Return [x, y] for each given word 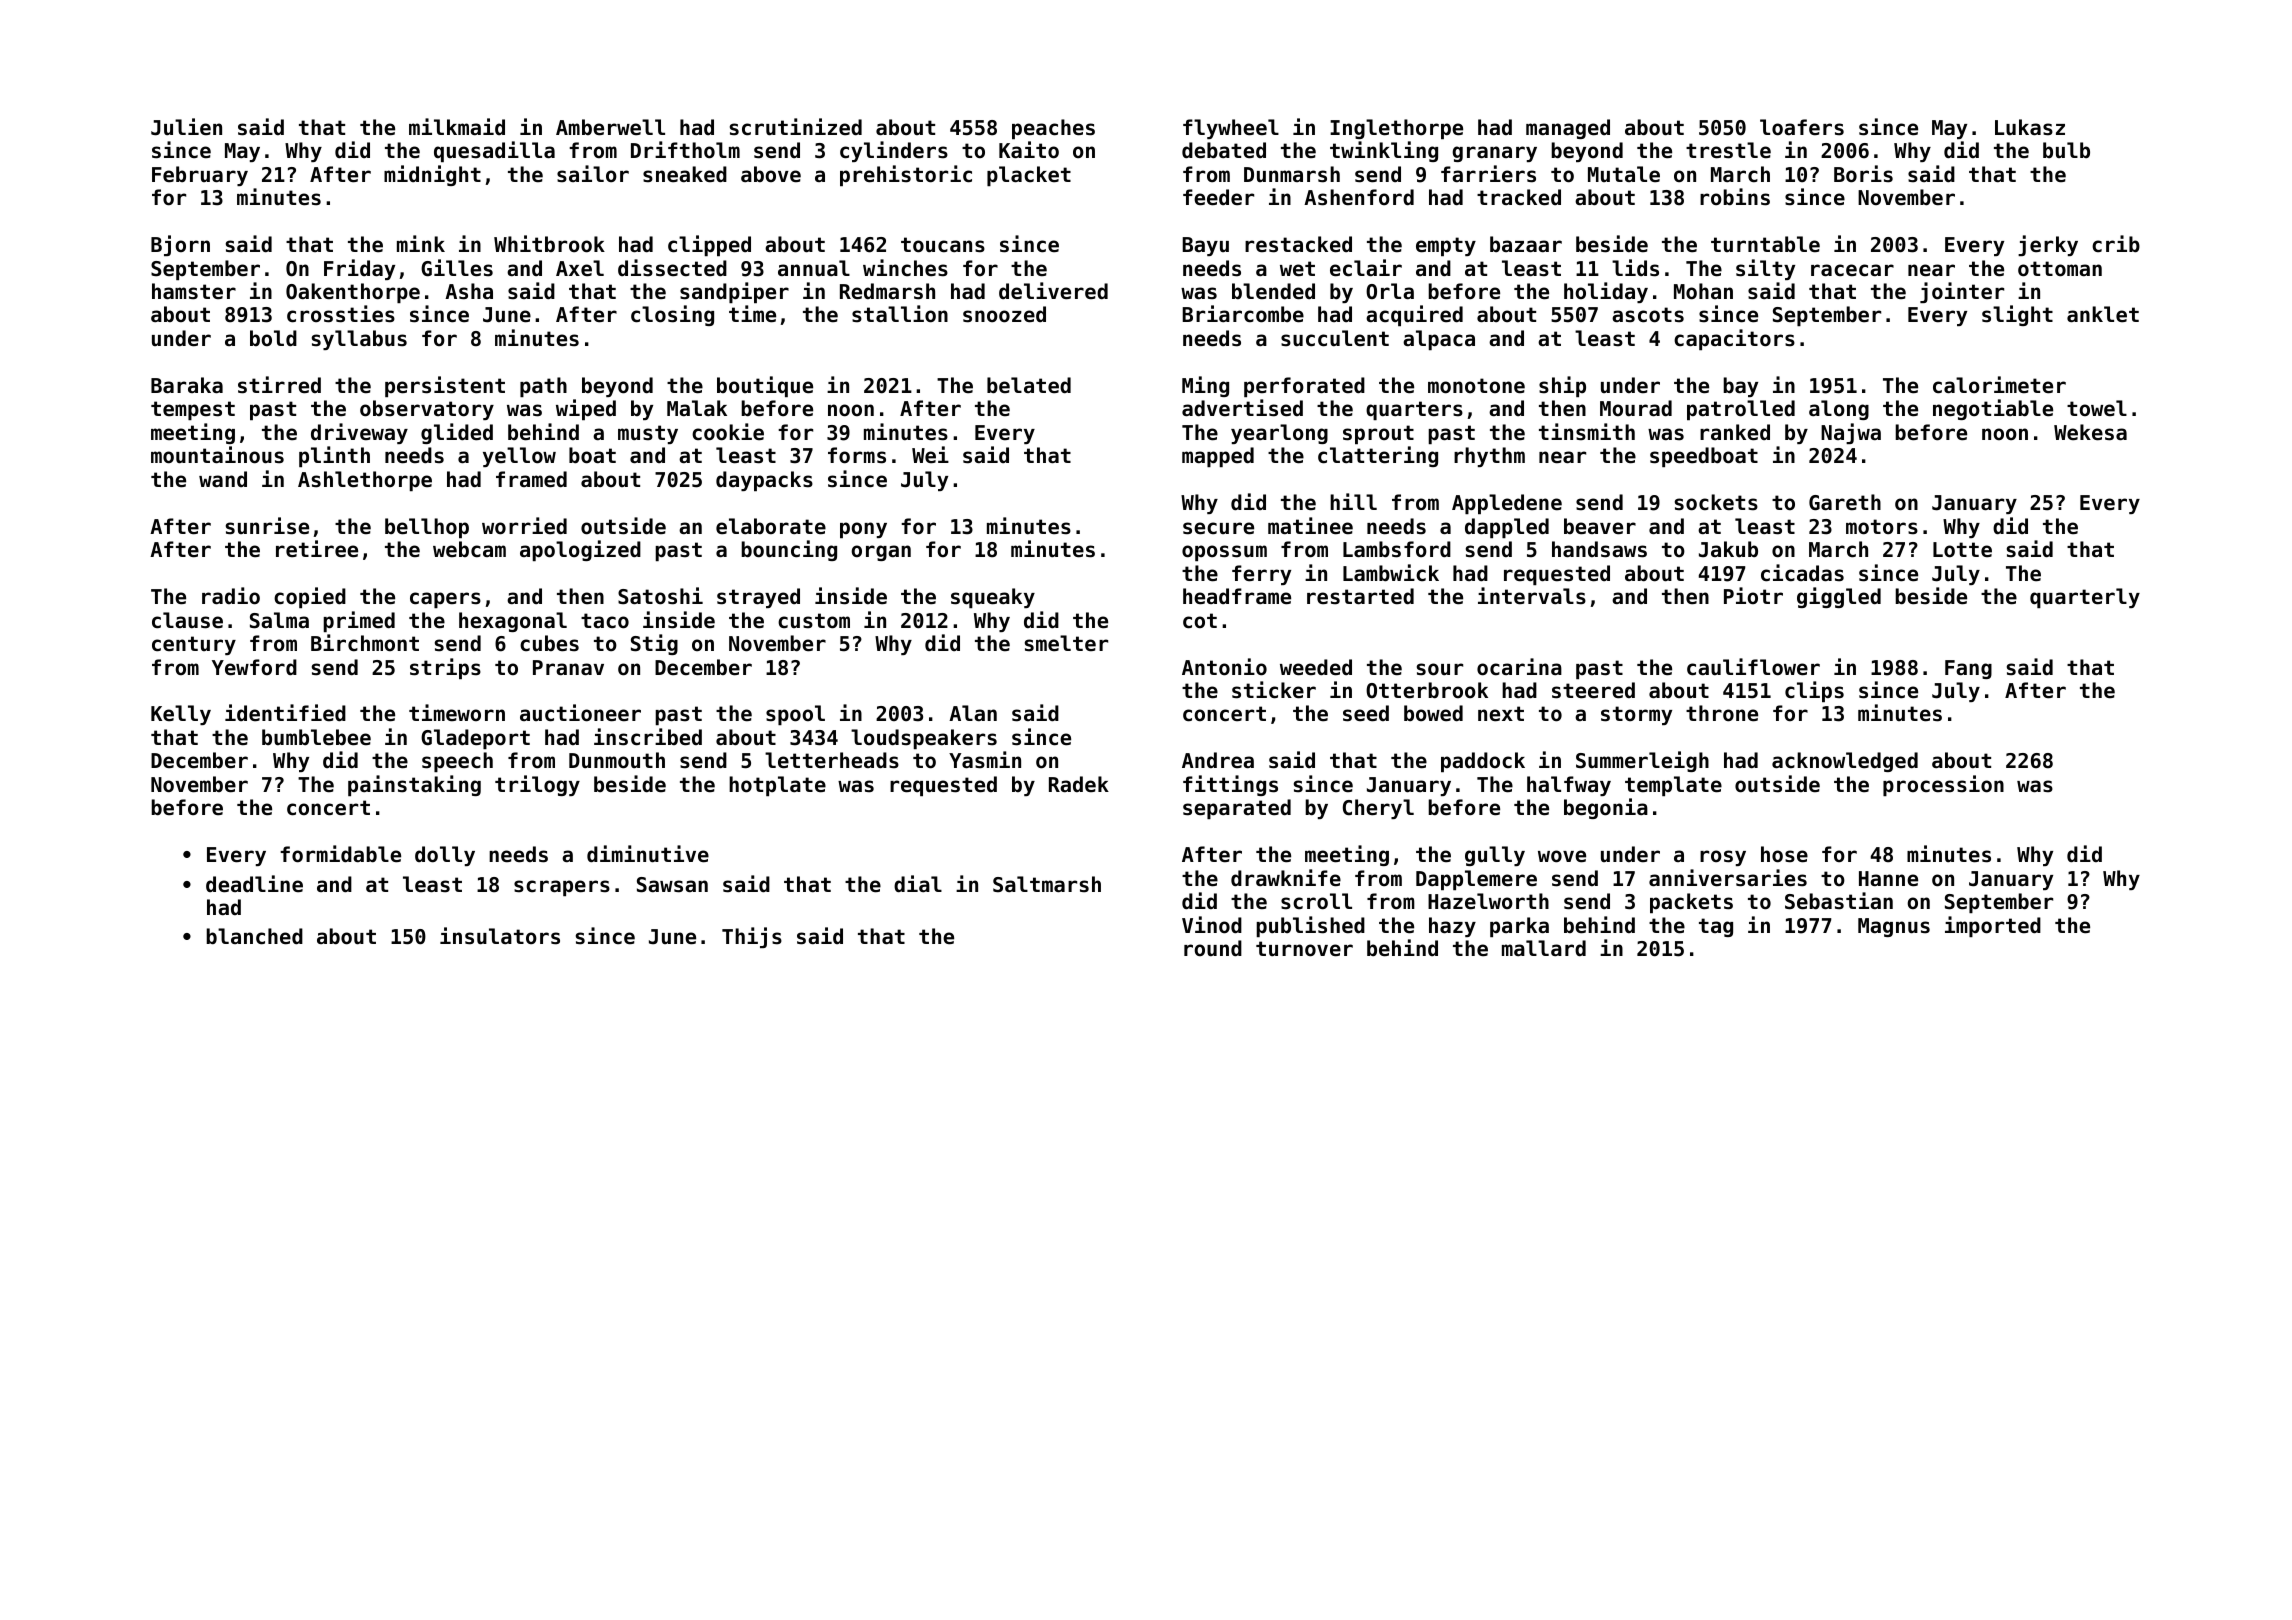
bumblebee [316, 737]
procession [1943, 785]
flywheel [1231, 129]
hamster [194, 291]
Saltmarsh [1047, 884]
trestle [1728, 150]
